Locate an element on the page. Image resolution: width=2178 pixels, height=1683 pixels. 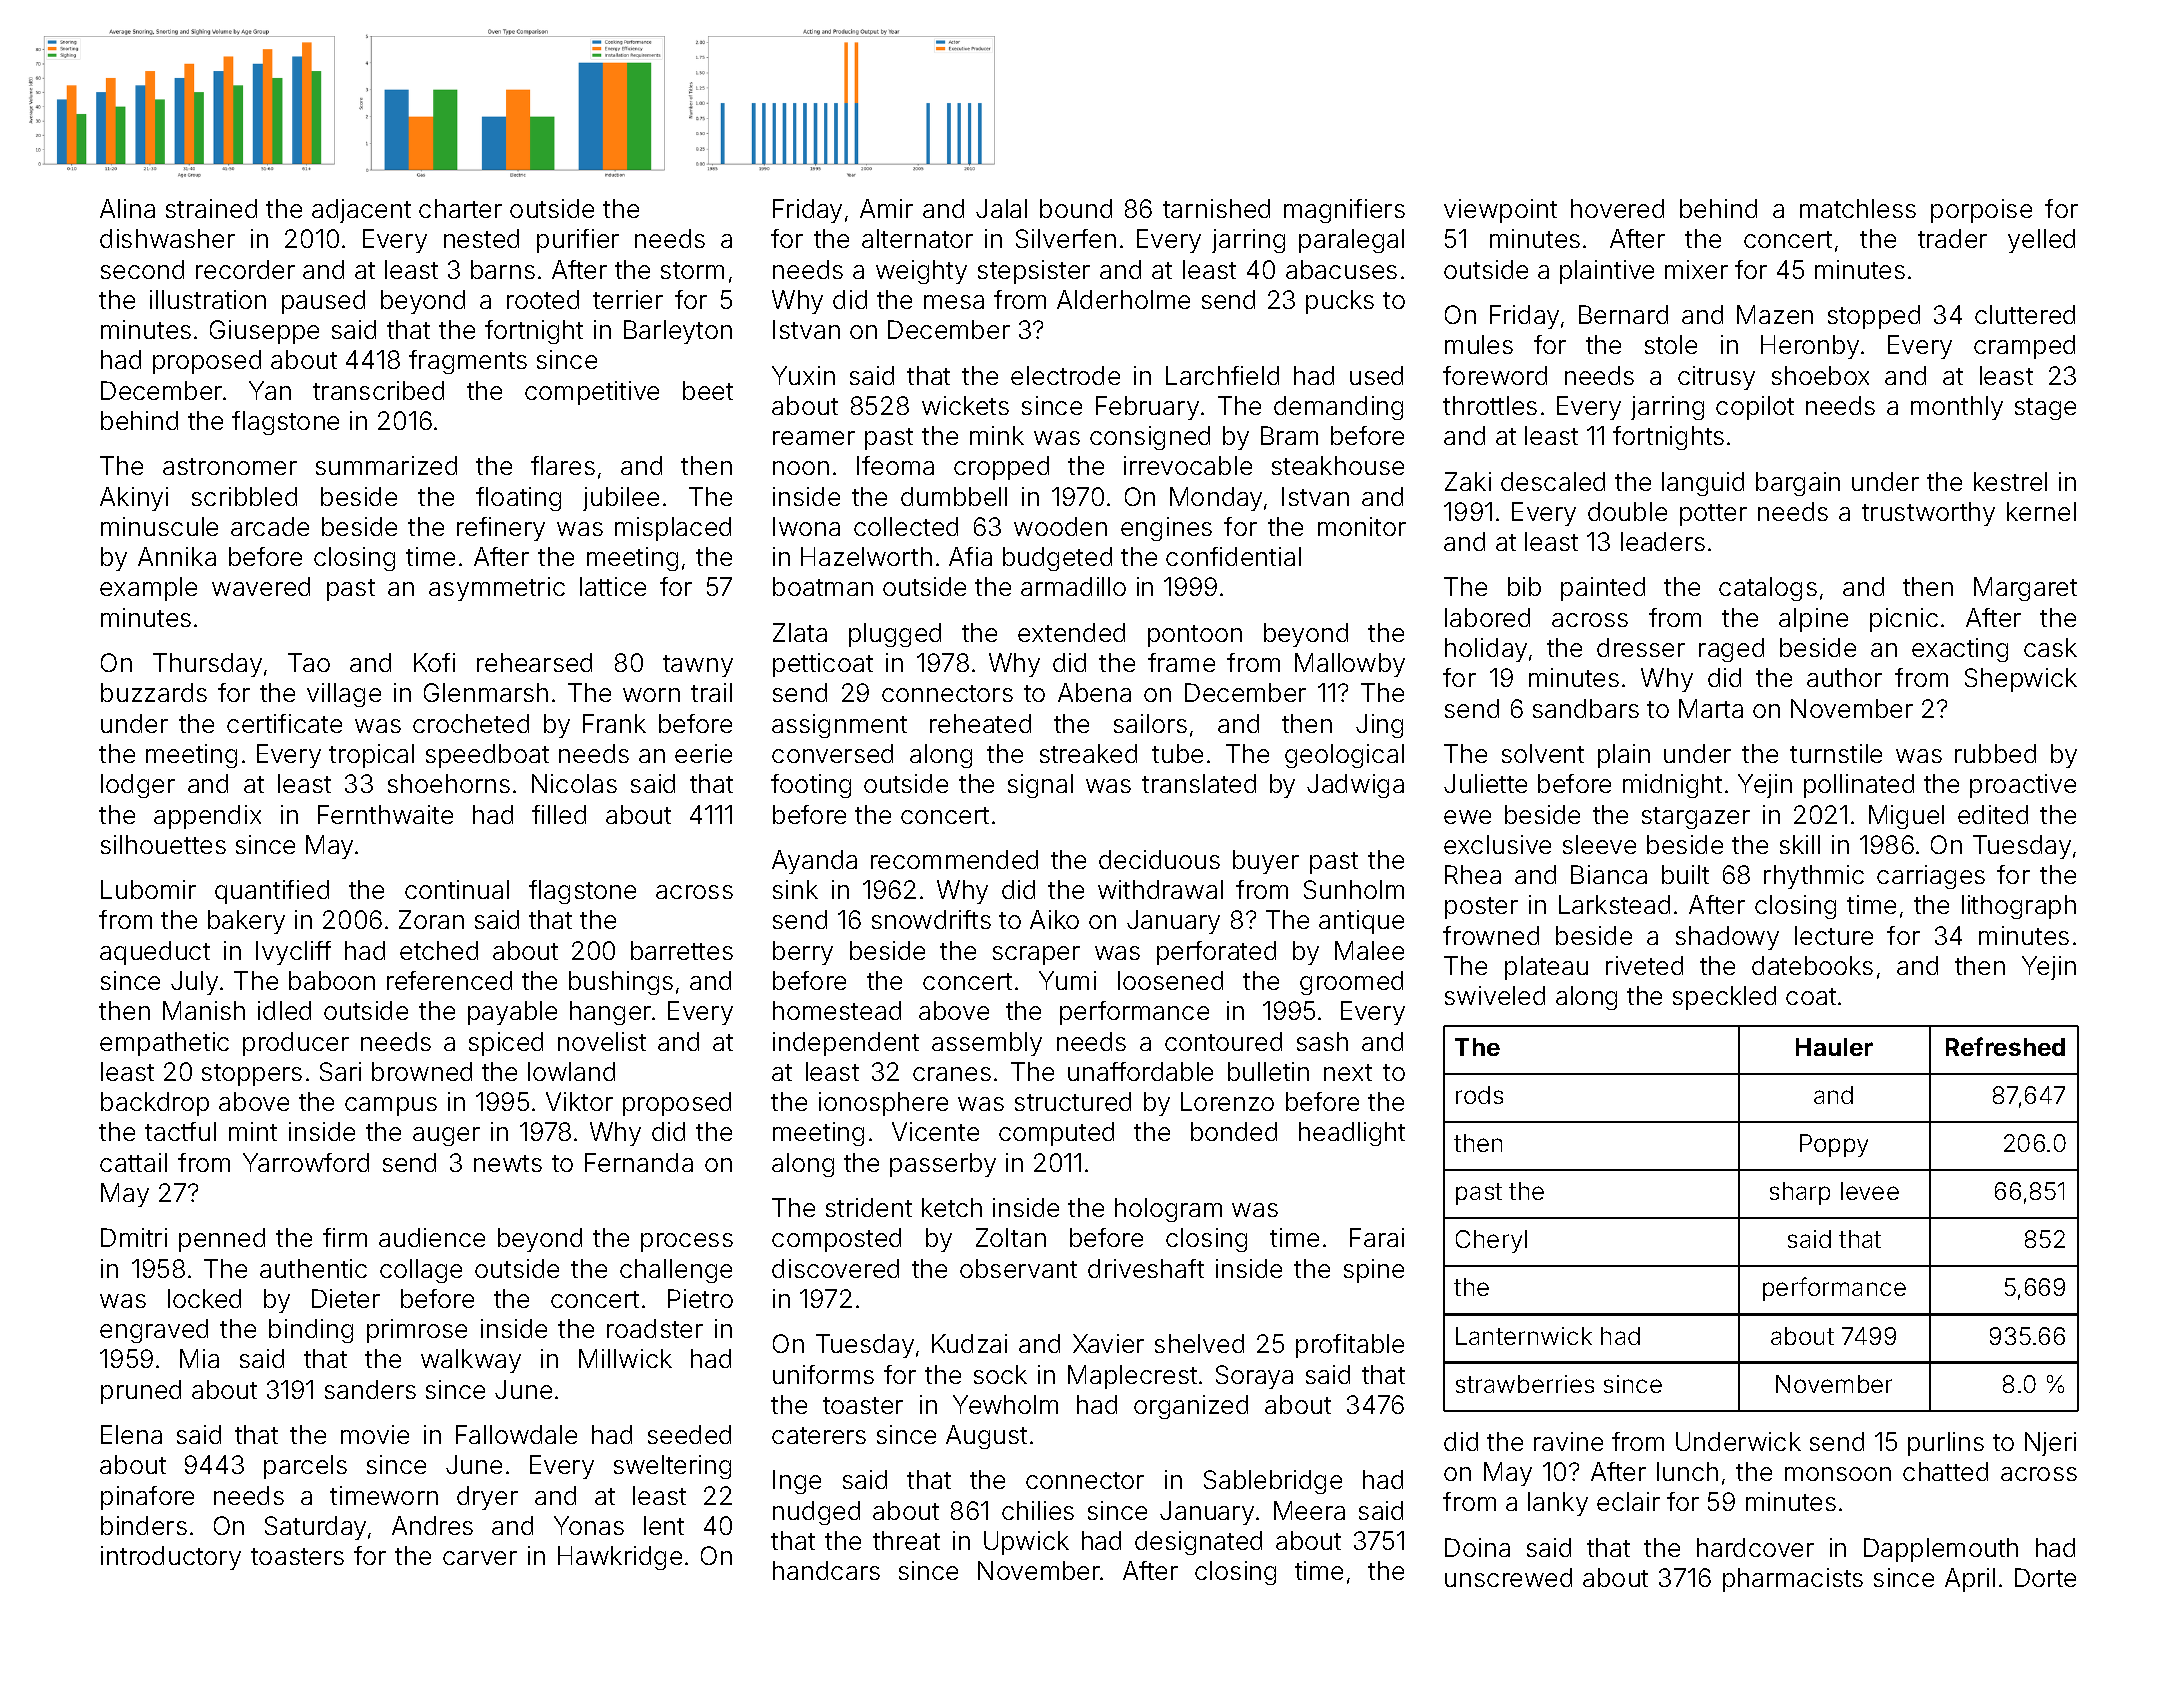
tarnished is located at coordinates (1216, 208).
